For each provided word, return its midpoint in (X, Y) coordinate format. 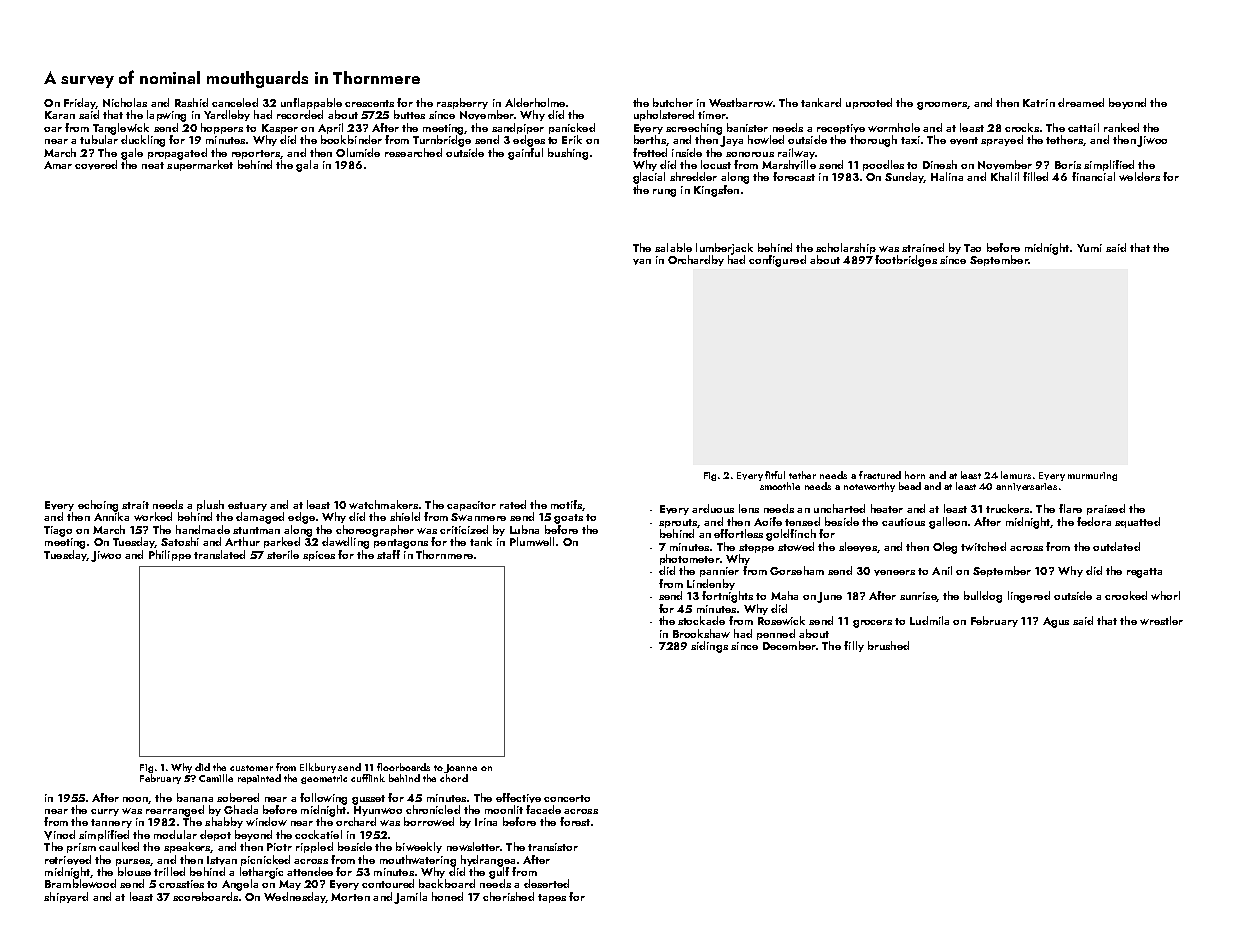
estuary (247, 506)
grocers (872, 624)
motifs (566, 504)
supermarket (200, 165)
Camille (216, 778)
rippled (314, 847)
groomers (942, 106)
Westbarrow (741, 102)
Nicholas (125, 102)
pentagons (401, 544)
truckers (1007, 508)
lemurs (1016, 475)
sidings (709, 647)
